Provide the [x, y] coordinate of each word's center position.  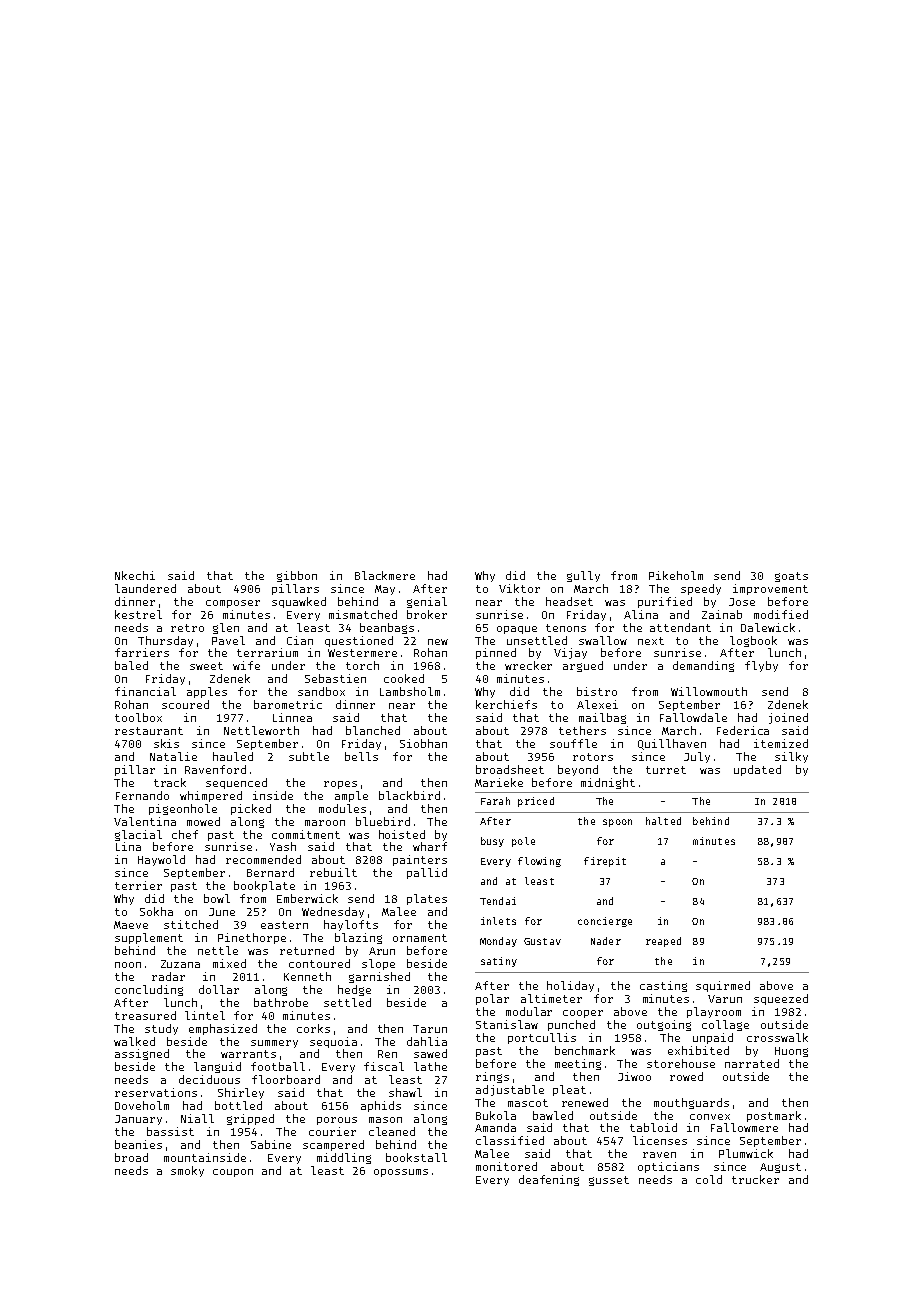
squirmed [723, 986]
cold [709, 1179]
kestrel [138, 614]
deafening [549, 1180]
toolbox [138, 717]
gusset [609, 1181]
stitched [191, 924]
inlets [498, 921]
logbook [753, 641]
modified [781, 614]
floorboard [286, 1079]
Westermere [362, 653]
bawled [553, 1115]
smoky [187, 1171]
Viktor [519, 588]
